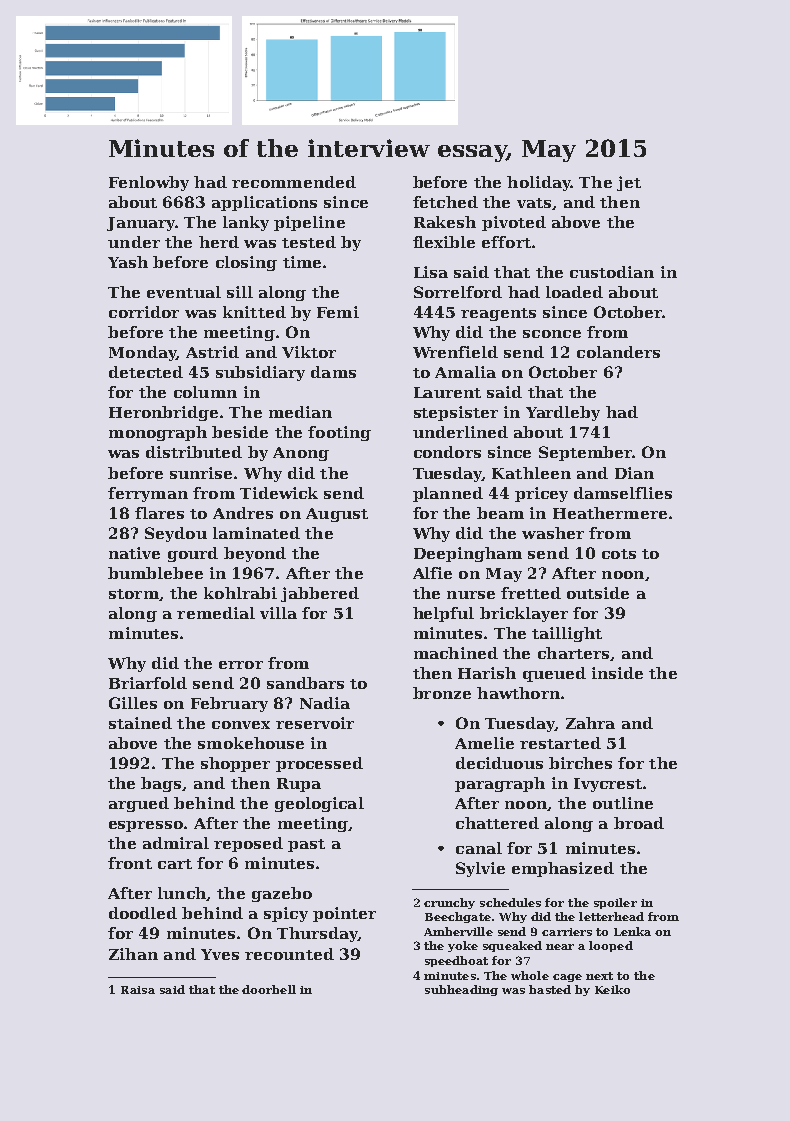 Image resolution: width=790 pixels, height=1121 pixels. Describe the element at coordinates (163, 413) in the screenshot. I see `Heronbridge` at that location.
